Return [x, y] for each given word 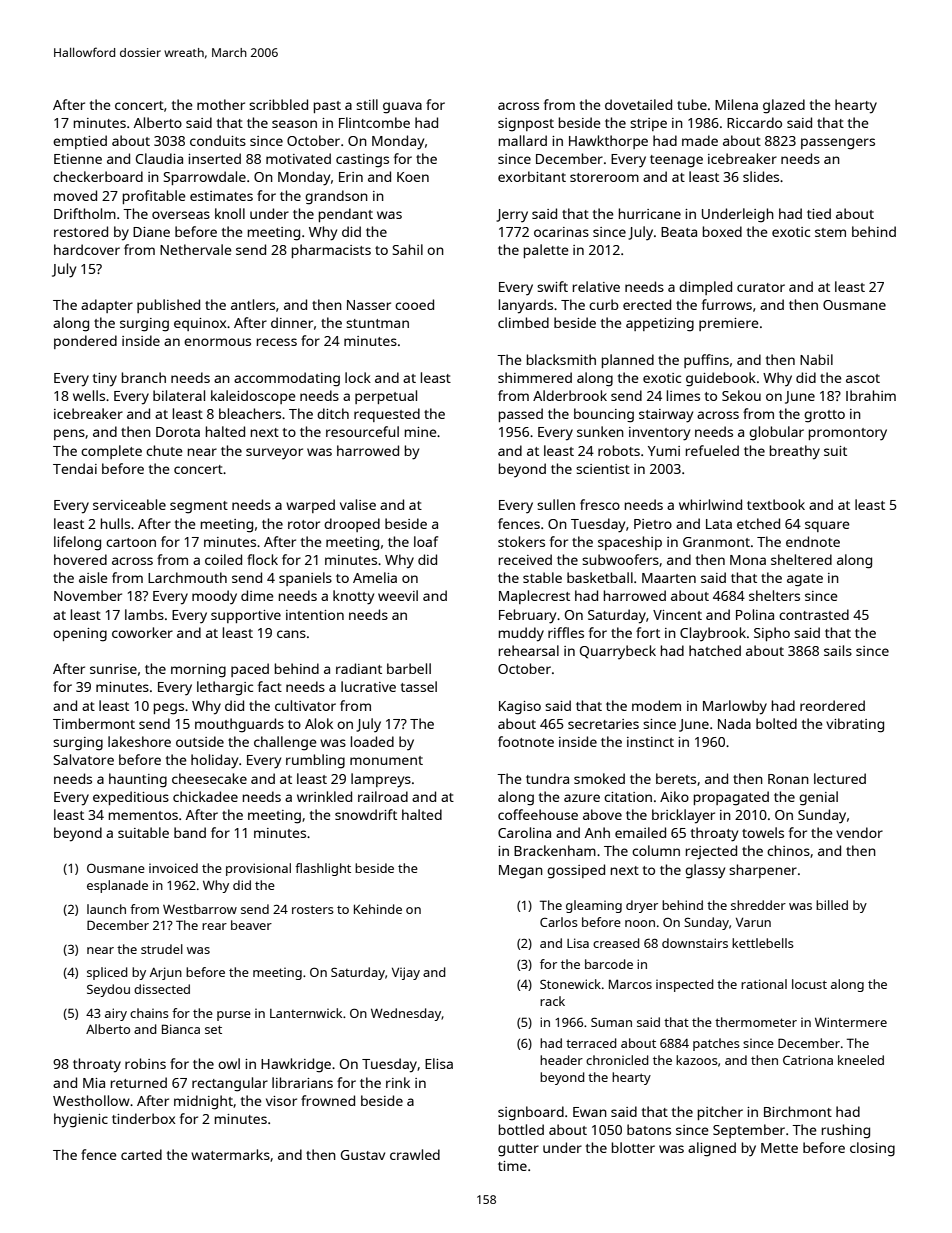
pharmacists [331, 251]
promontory [848, 434]
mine [421, 432]
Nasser [369, 305]
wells [89, 395]
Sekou [741, 395]
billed [832, 905]
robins [145, 1063]
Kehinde [378, 909]
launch [106, 909]
